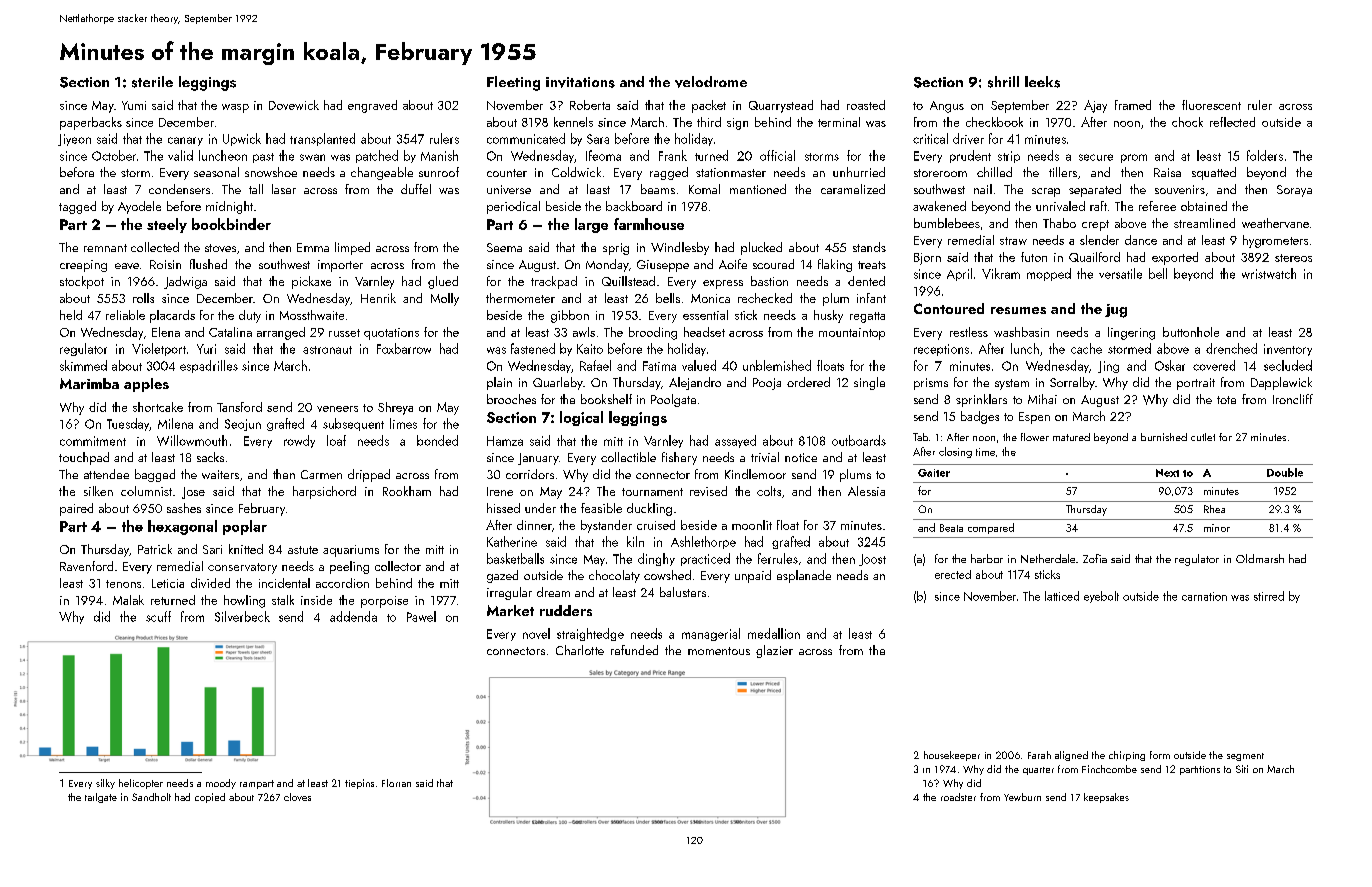  What do you see at coordinates (952, 756) in the document?
I see `housekeeper` at bounding box center [952, 756].
